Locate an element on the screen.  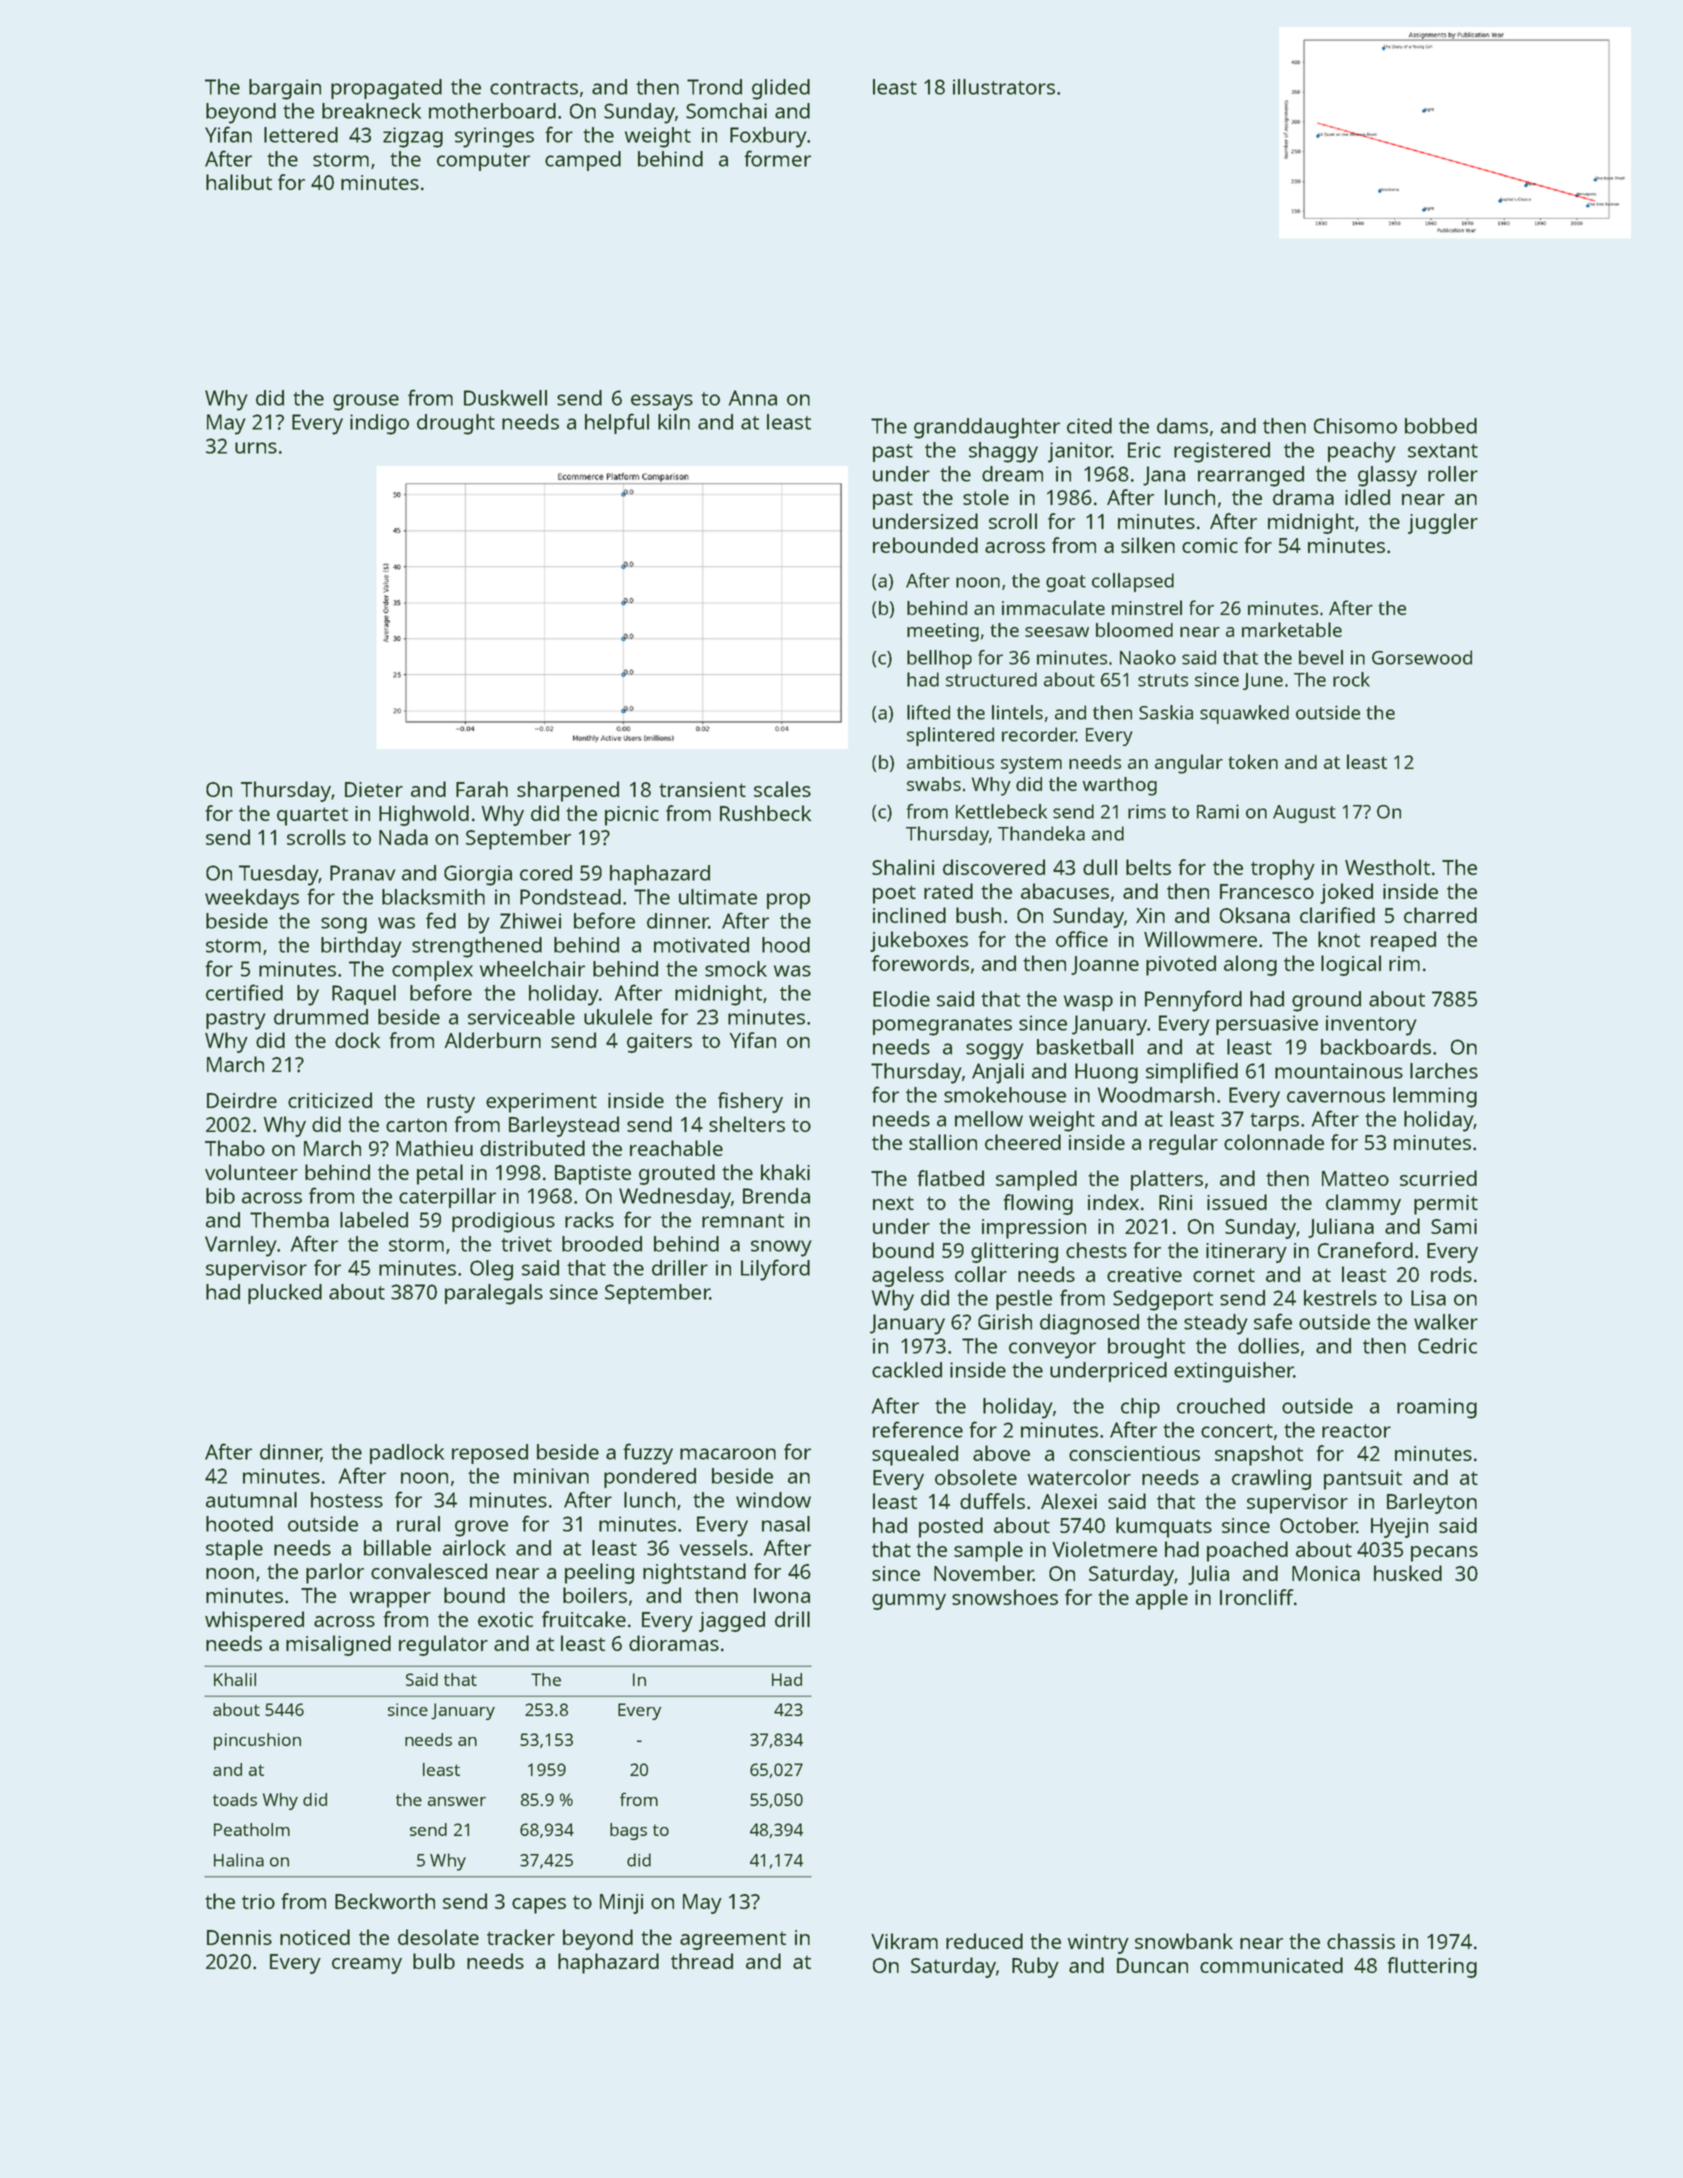
complex is located at coordinates (432, 971).
